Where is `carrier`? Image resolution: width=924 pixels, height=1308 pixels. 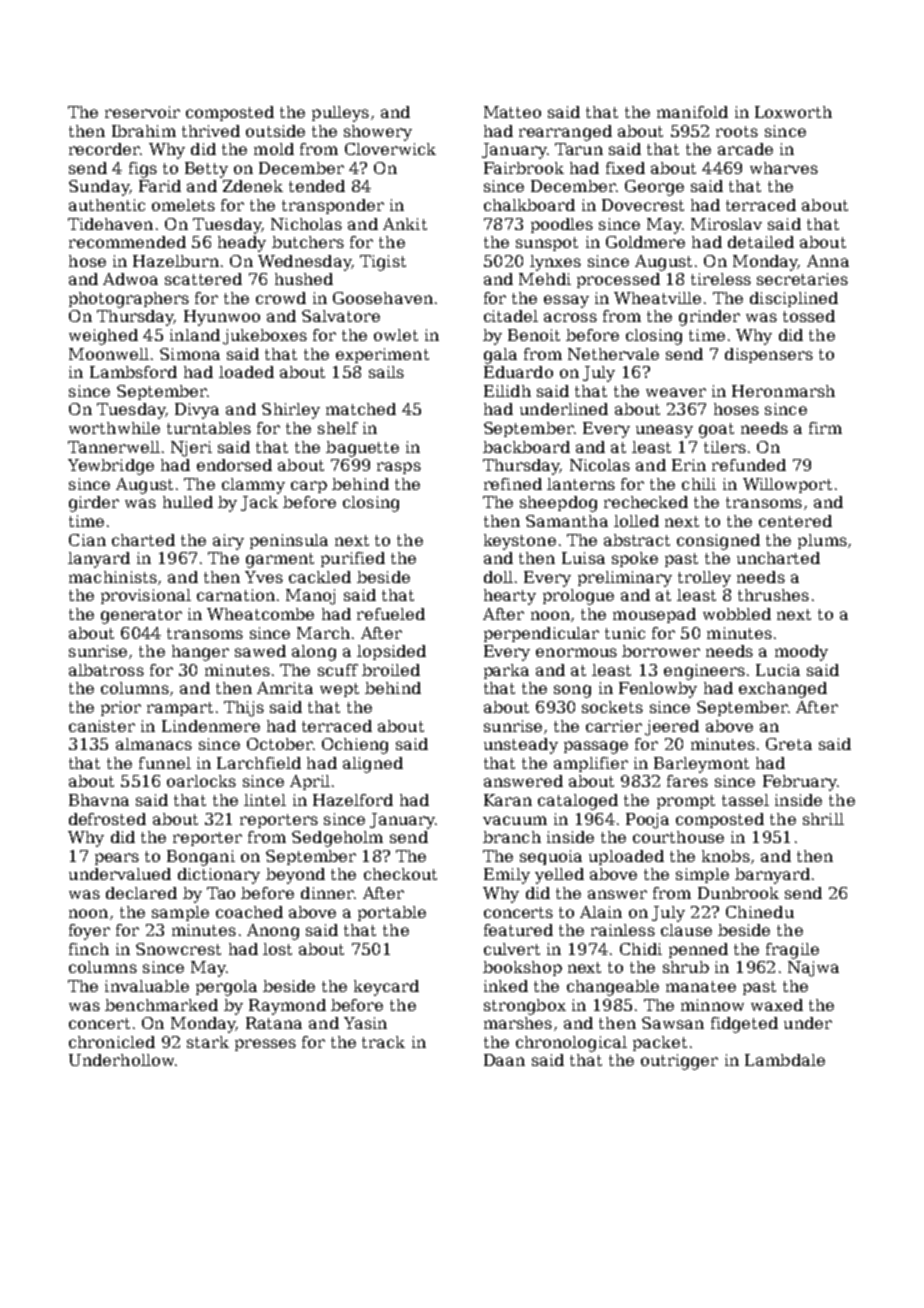
carrier is located at coordinates (614, 726).
